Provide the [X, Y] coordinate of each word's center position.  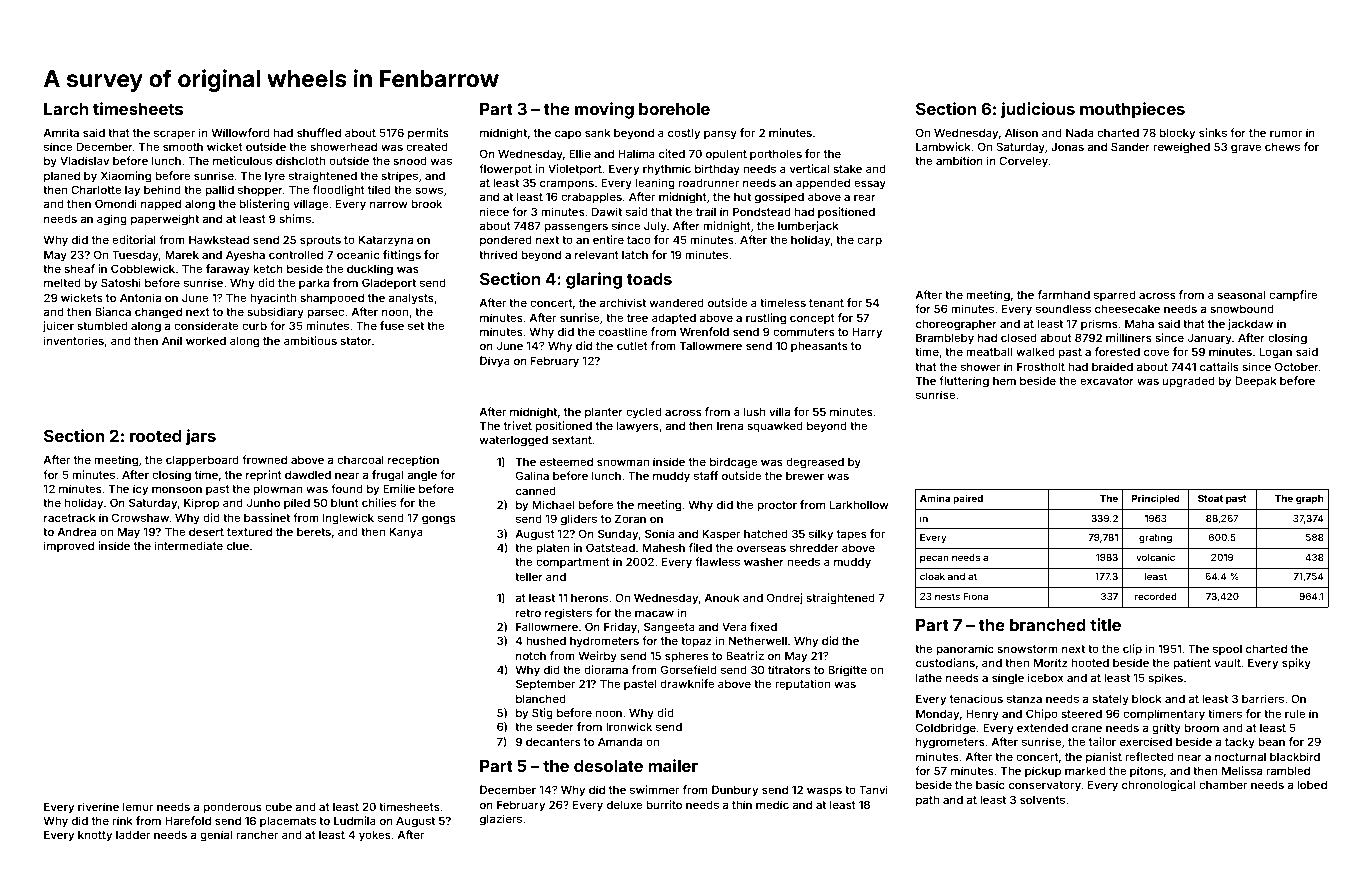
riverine [98, 806]
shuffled [319, 132]
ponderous [232, 808]
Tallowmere [711, 345]
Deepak [1256, 382]
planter [604, 413]
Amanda [620, 741]
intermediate [189, 545]
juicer [58, 327]
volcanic [1155, 557]
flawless [717, 561]
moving [604, 110]
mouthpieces [1132, 110]
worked [206, 340]
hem [1004, 380]
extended [1042, 728]
